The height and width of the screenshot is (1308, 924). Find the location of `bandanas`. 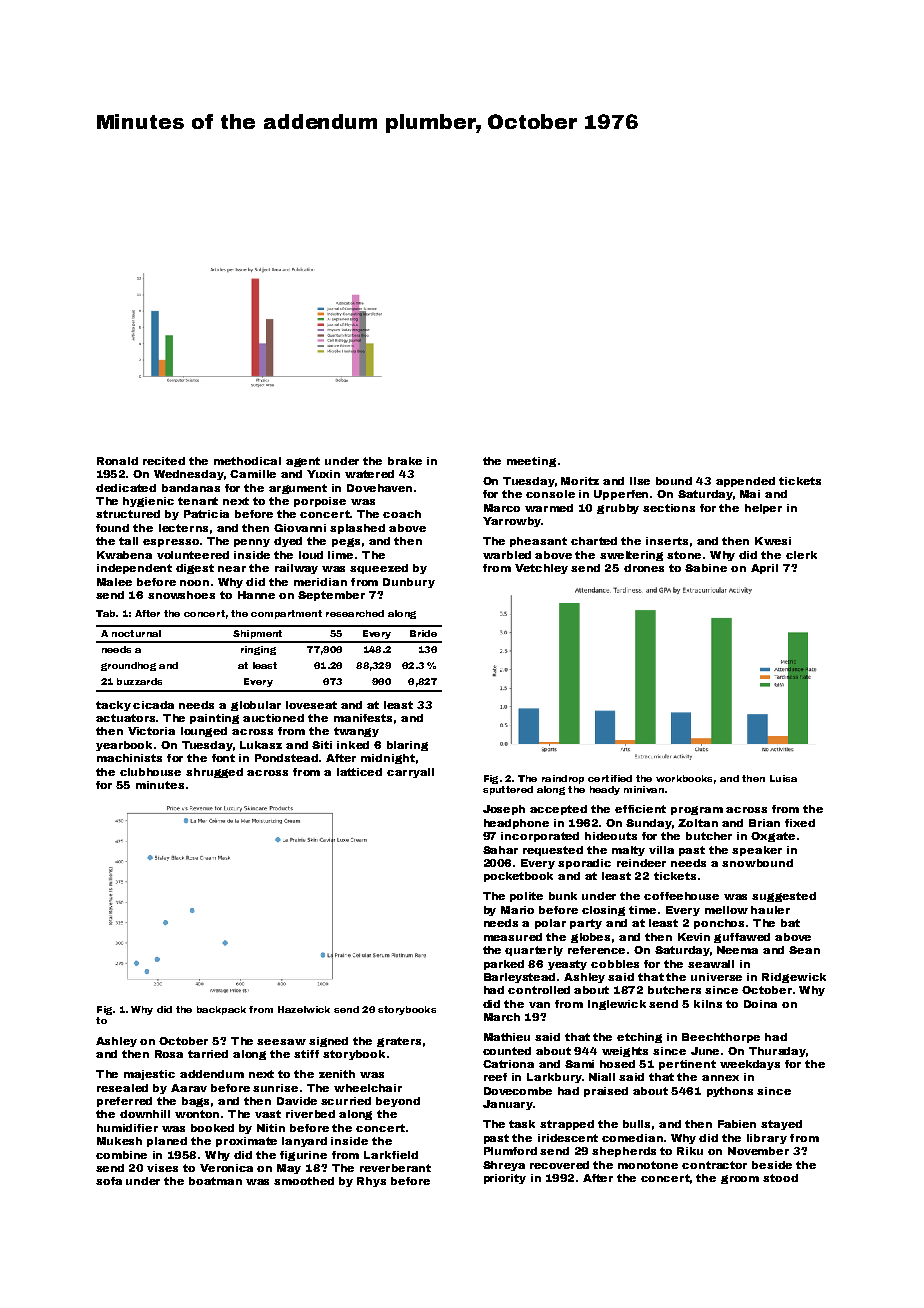

bandanas is located at coordinates (191, 488).
